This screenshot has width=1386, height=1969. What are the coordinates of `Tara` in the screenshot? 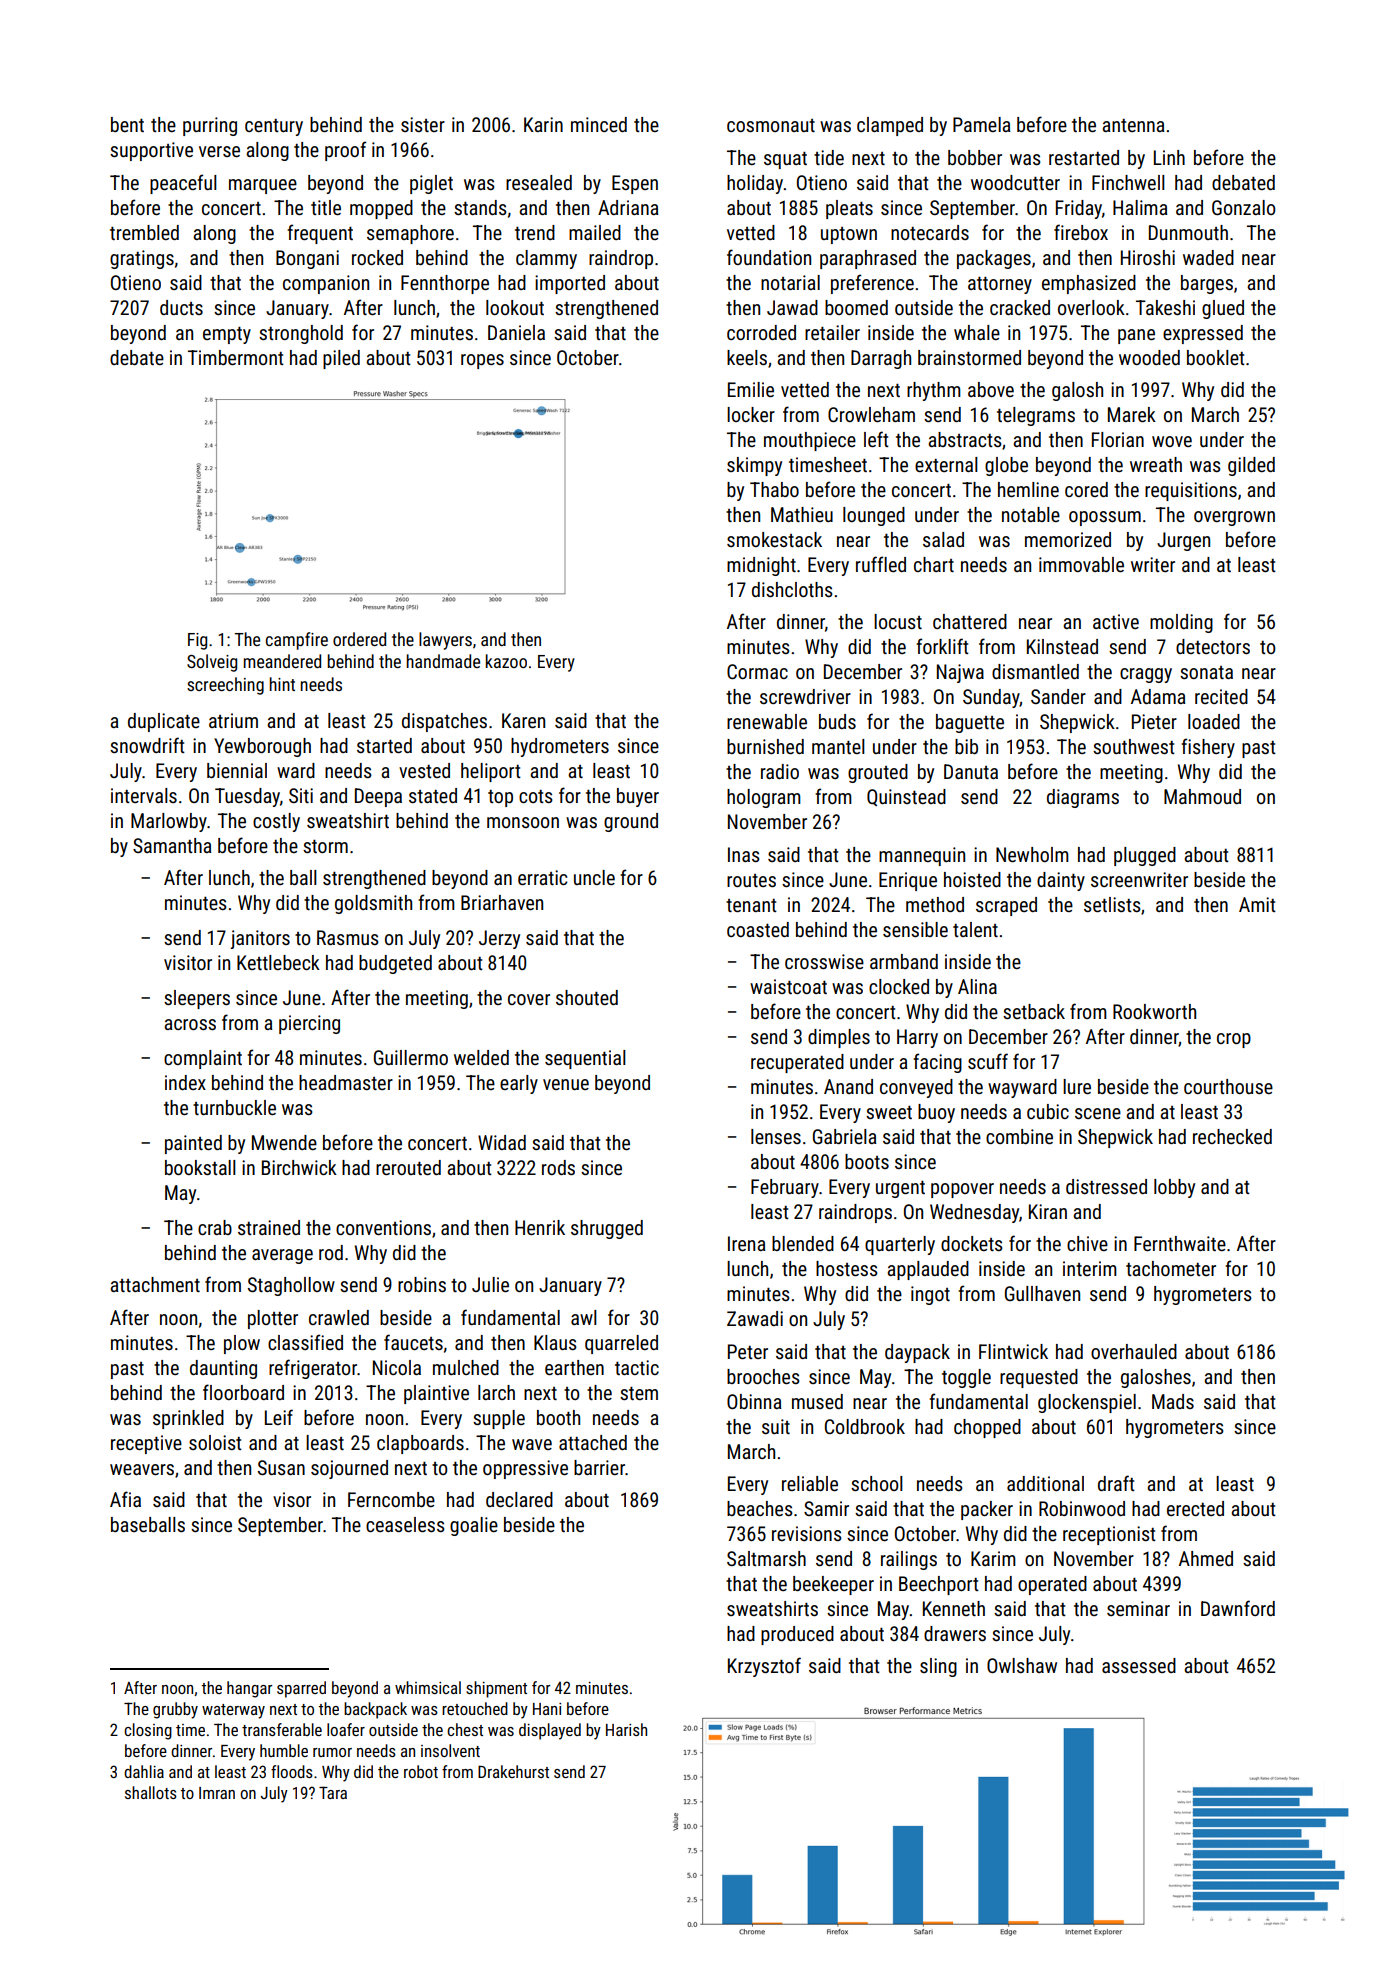 It's located at (333, 1792).
